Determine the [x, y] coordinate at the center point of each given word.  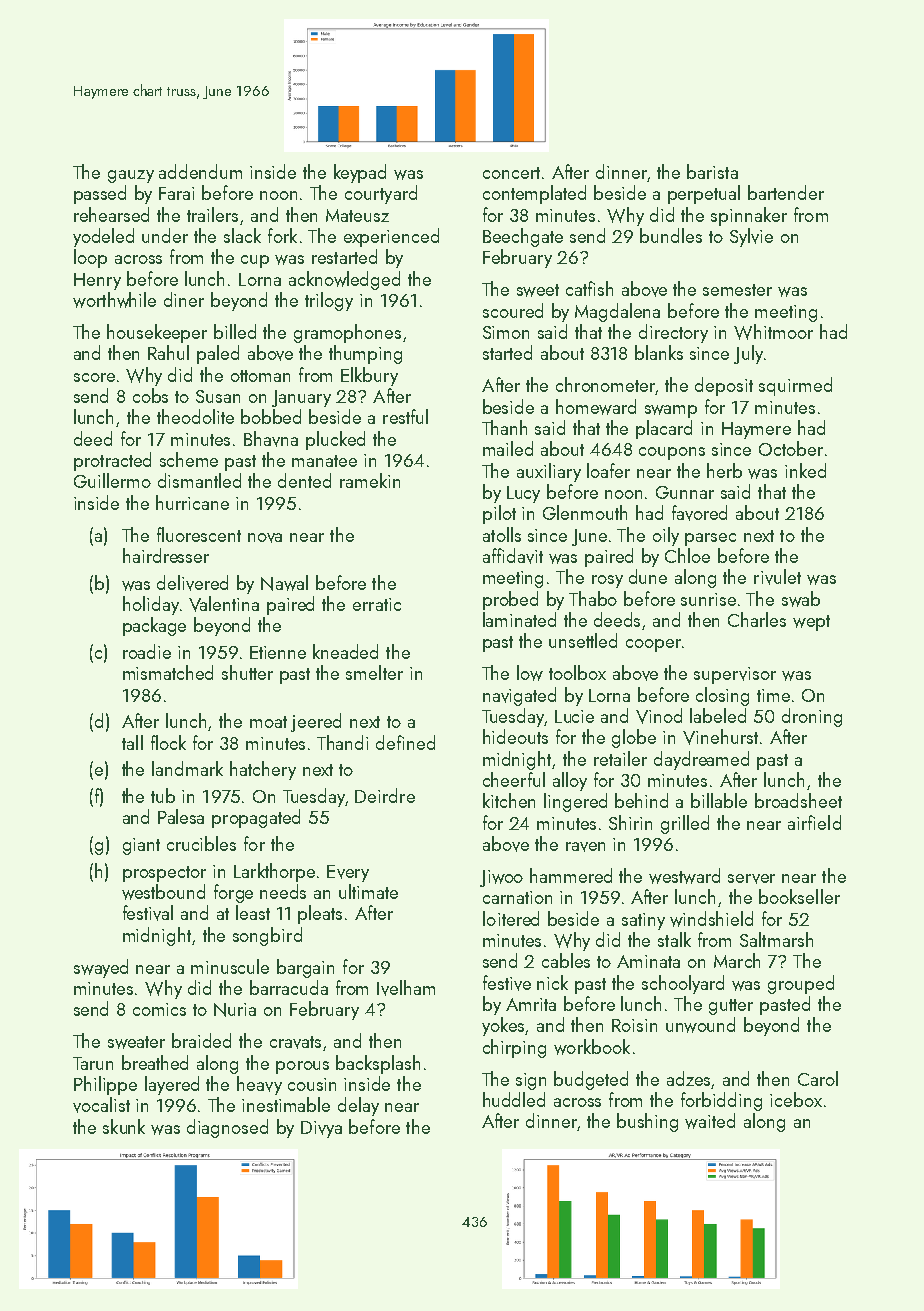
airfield [814, 822]
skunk [124, 1126]
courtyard [381, 194]
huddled [514, 1099]
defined [405, 742]
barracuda [289, 987]
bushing [647, 1122]
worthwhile [114, 300]
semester [737, 290]
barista [712, 171]
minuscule [230, 966]
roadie [147, 651]
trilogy [329, 301]
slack [242, 235]
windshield [711, 919]
